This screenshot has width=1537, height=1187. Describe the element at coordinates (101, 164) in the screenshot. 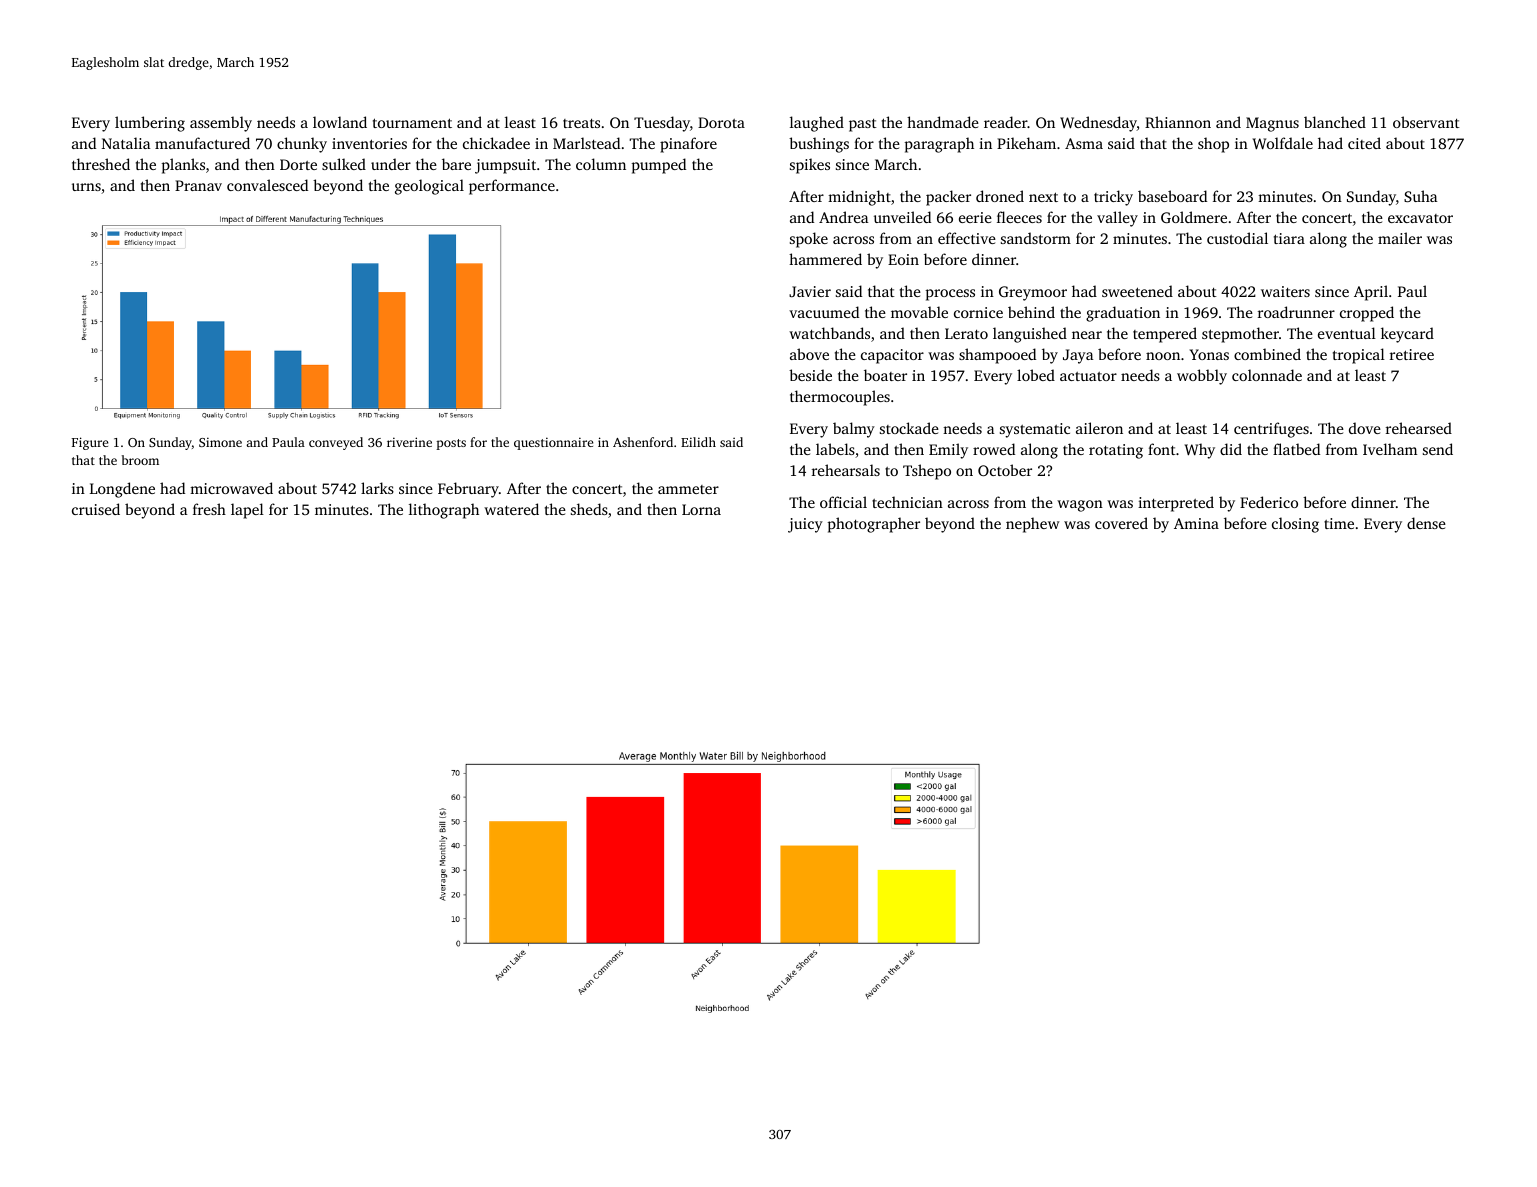

I see `threshed` at that location.
